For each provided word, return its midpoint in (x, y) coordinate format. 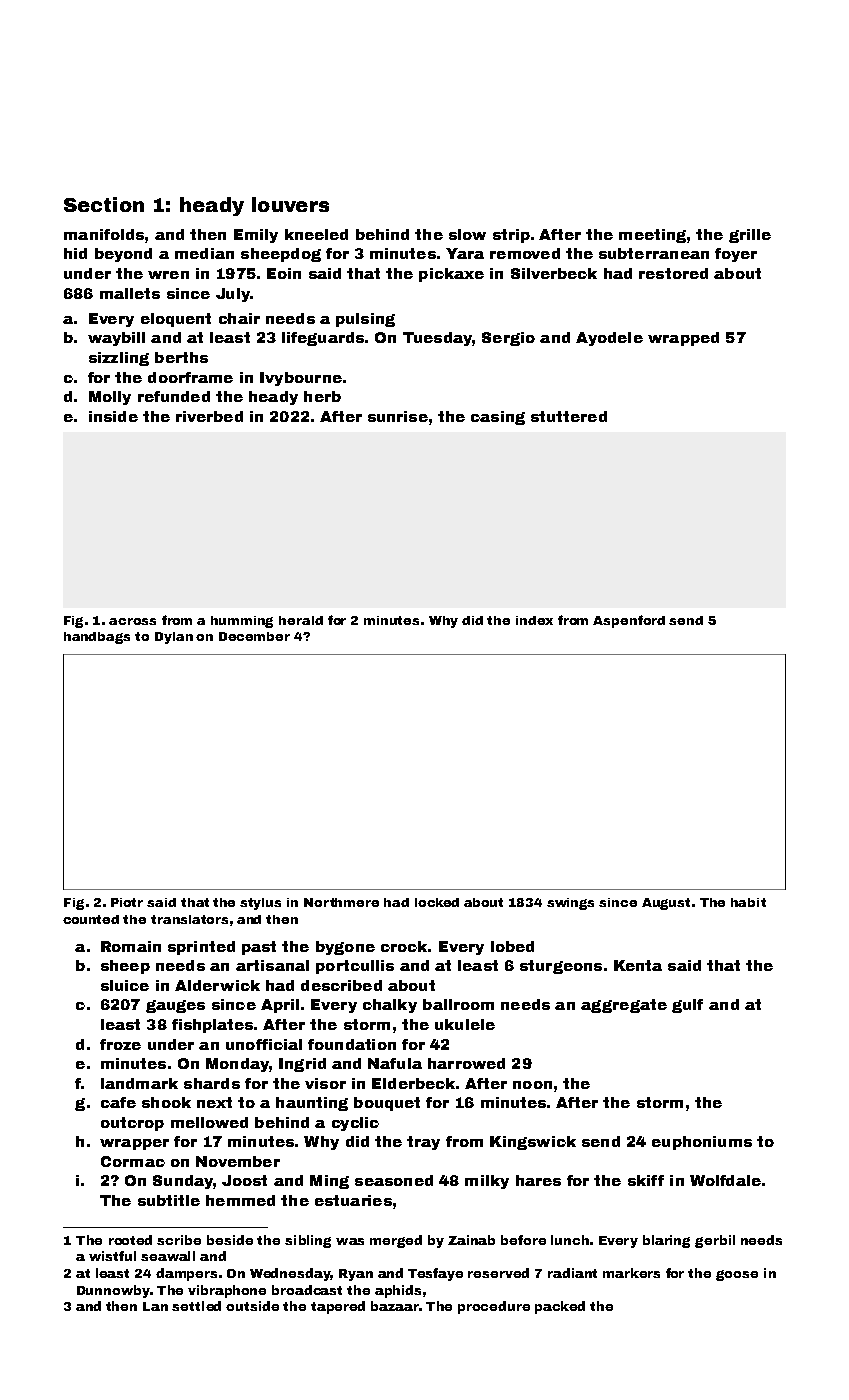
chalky (390, 1006)
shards (212, 1083)
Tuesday (437, 339)
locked (437, 902)
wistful (112, 1256)
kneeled (316, 234)
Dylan (174, 638)
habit (748, 902)
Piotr (127, 902)
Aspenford (629, 621)
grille (750, 236)
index (534, 620)
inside (113, 416)
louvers (290, 204)
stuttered (569, 416)
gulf (687, 1006)
